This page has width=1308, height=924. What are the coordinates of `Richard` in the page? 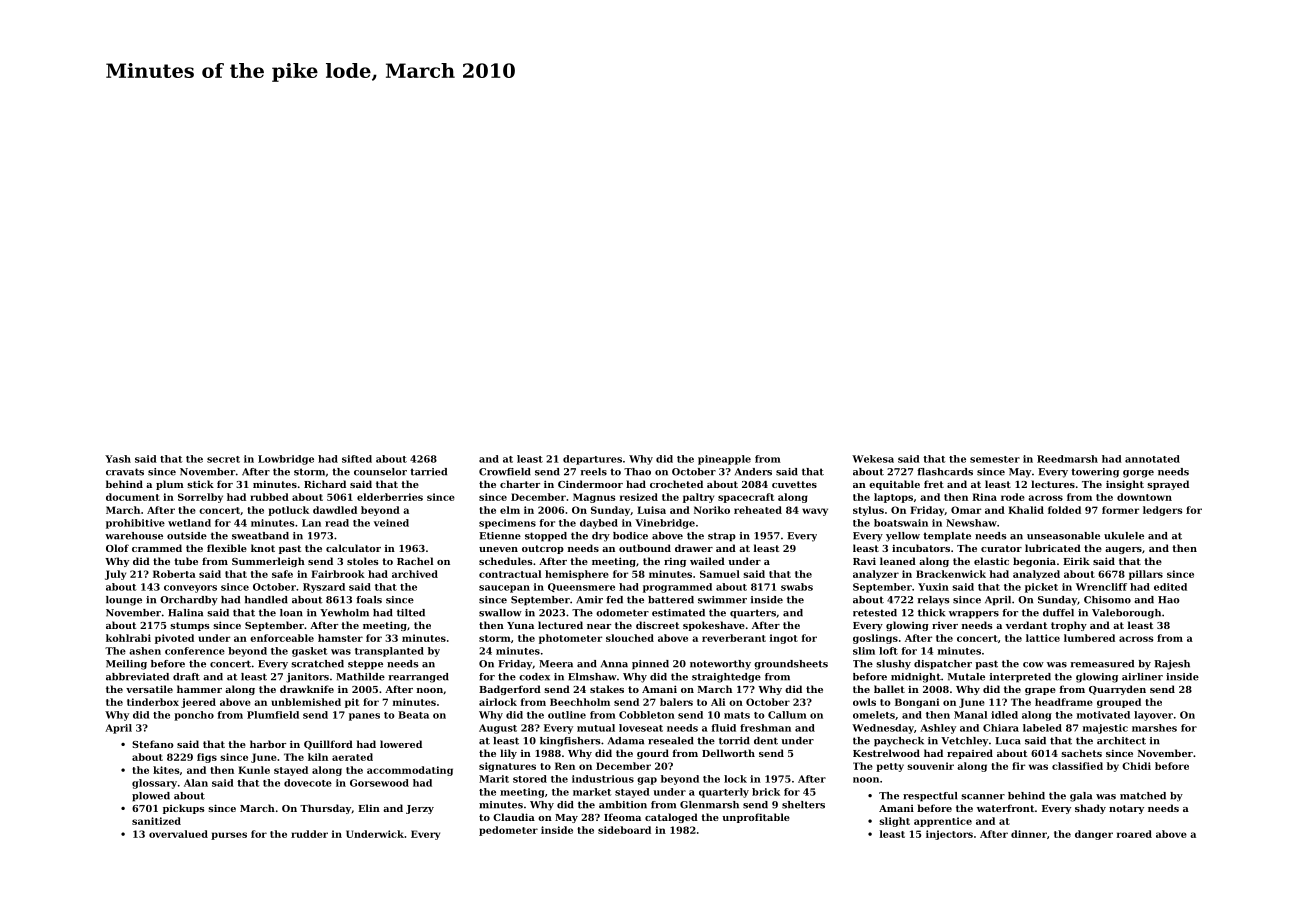 It's located at (325, 484).
